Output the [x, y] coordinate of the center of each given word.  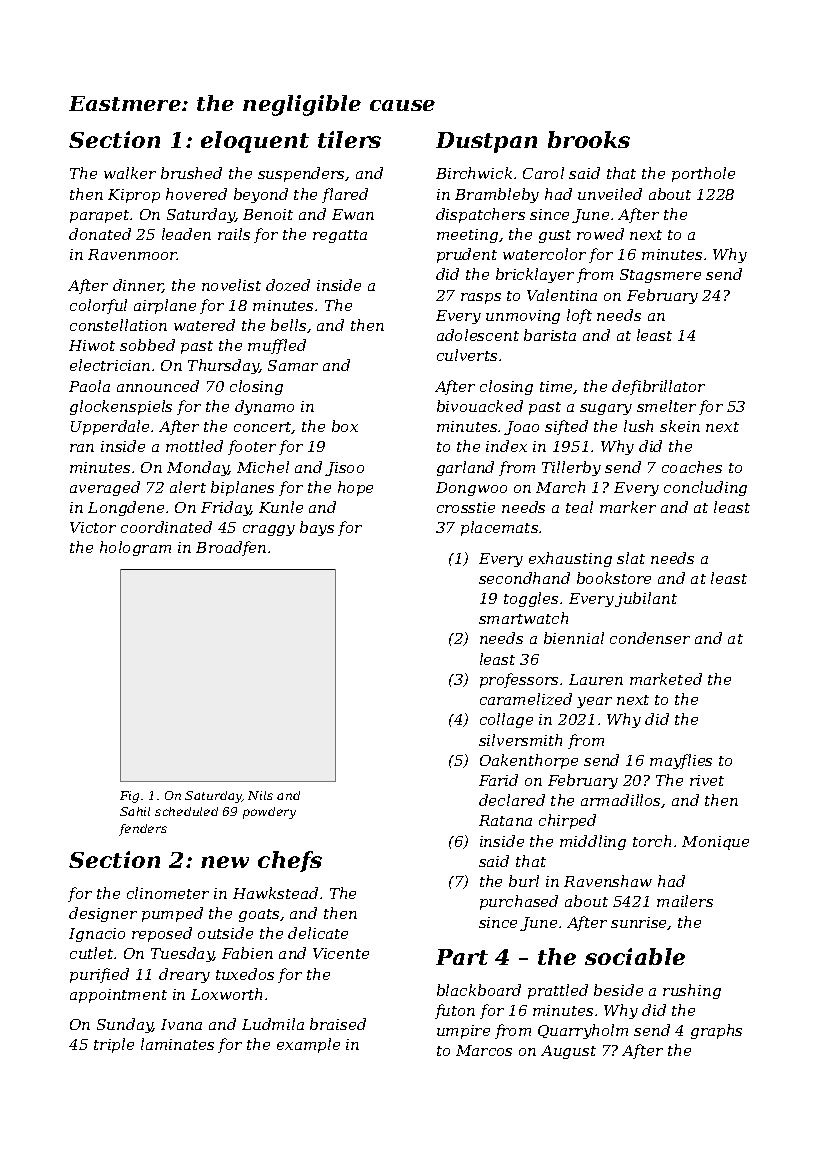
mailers [685, 901]
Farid [498, 780]
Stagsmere [660, 276]
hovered [196, 194]
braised [338, 1024]
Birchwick [474, 173]
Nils [260, 795]
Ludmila [273, 1024]
